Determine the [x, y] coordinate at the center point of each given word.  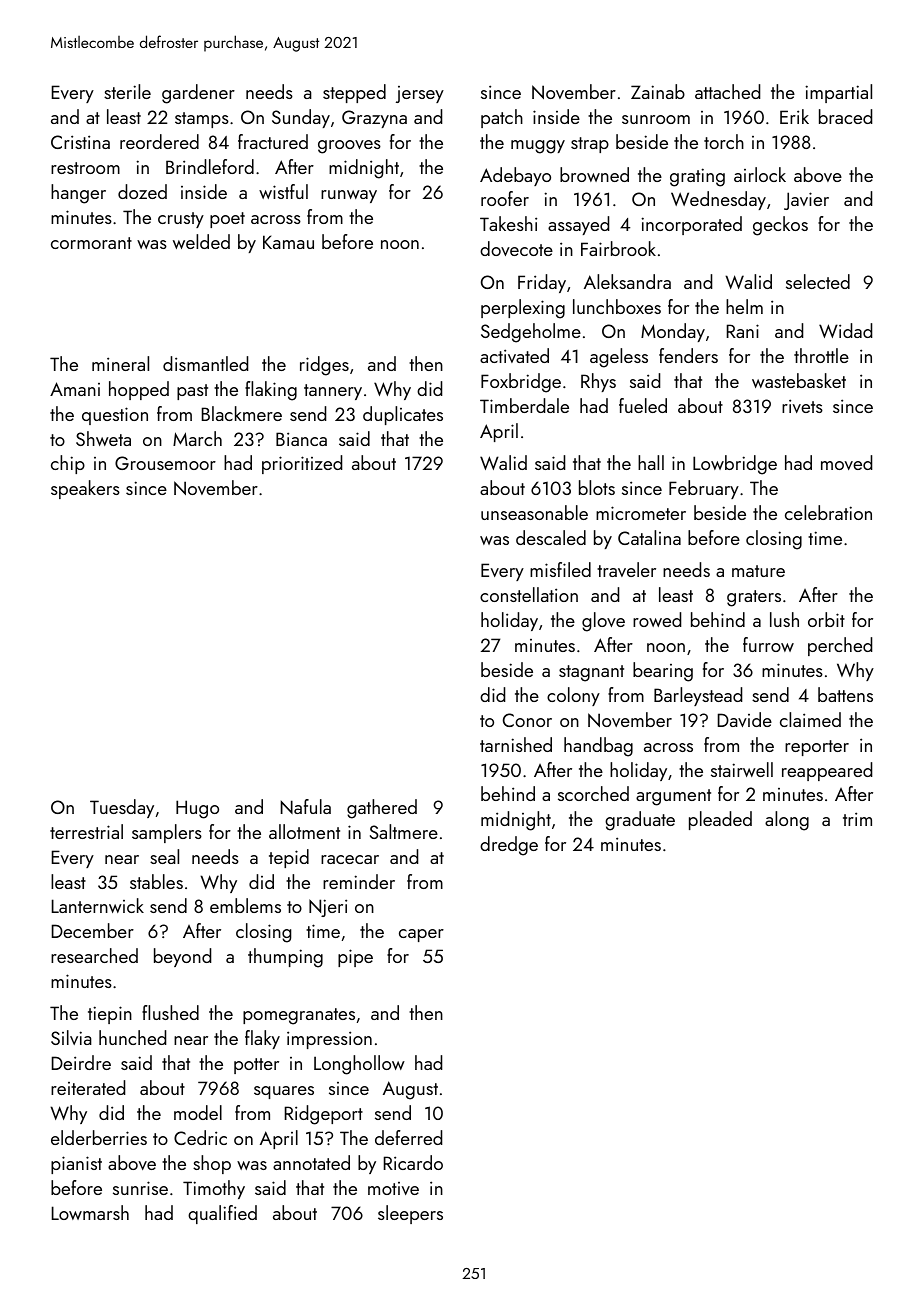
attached [727, 91]
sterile [127, 91]
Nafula [306, 806]
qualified [222, 1214]
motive [393, 1188]
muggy [538, 147]
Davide [745, 719]
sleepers [410, 1214]
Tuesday [122, 808]
